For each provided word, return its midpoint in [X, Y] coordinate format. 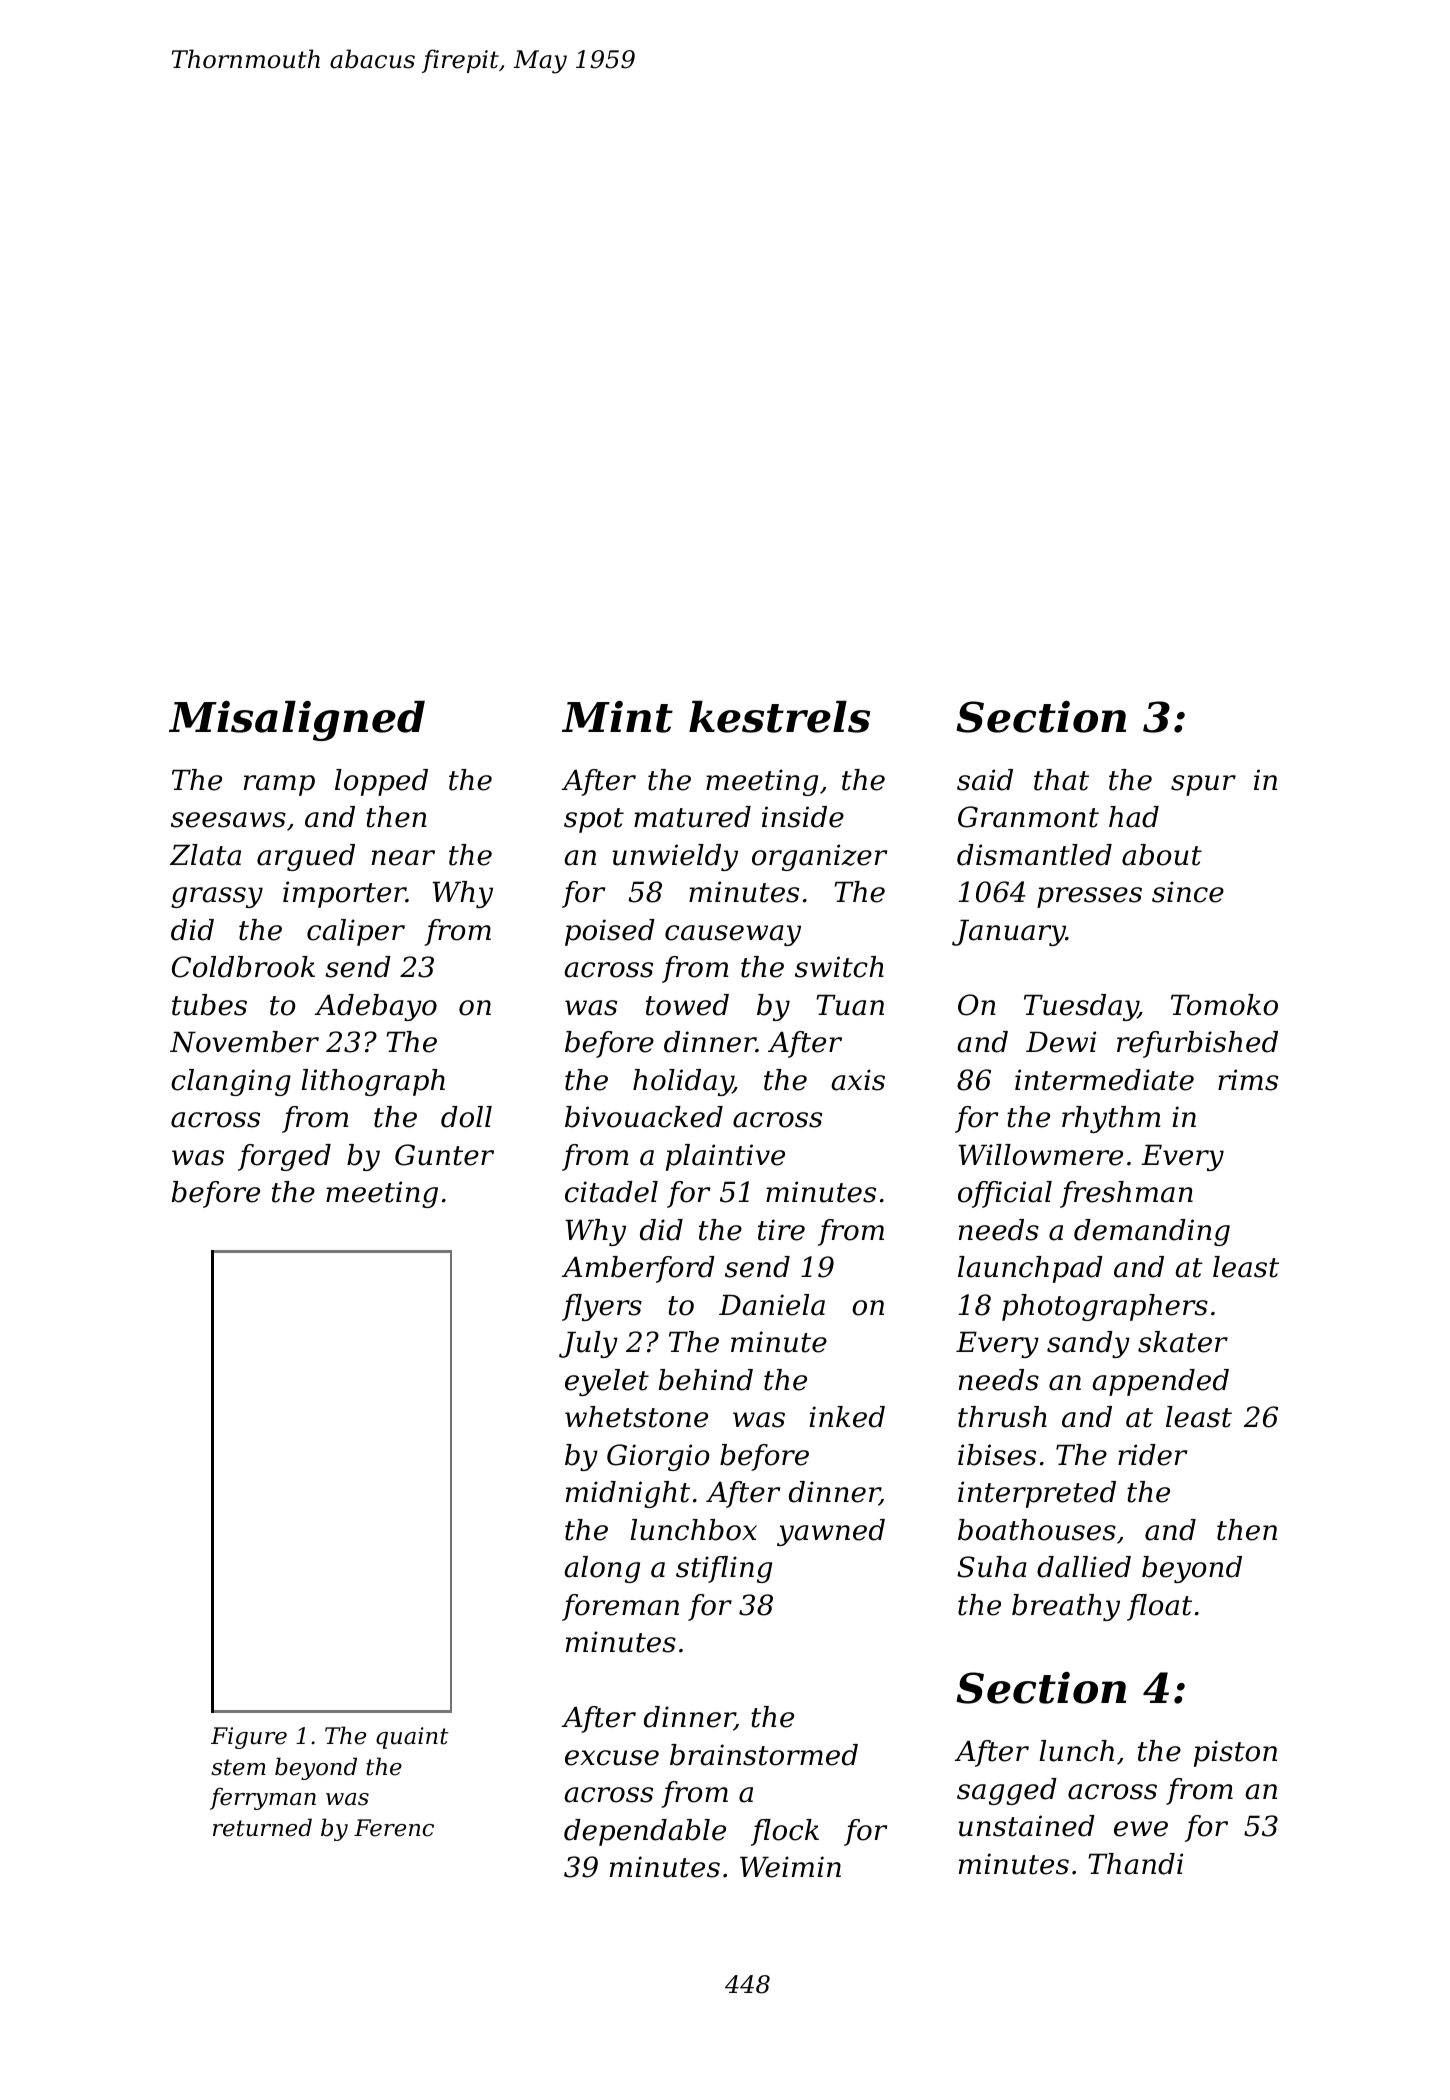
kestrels [779, 717]
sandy [1088, 1344]
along [602, 1569]
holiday [683, 1082]
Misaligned [297, 721]
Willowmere [1040, 1155]
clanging [231, 1082]
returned [262, 1827]
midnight [628, 1494]
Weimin [790, 1867]
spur [1203, 785]
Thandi [1136, 1864]
